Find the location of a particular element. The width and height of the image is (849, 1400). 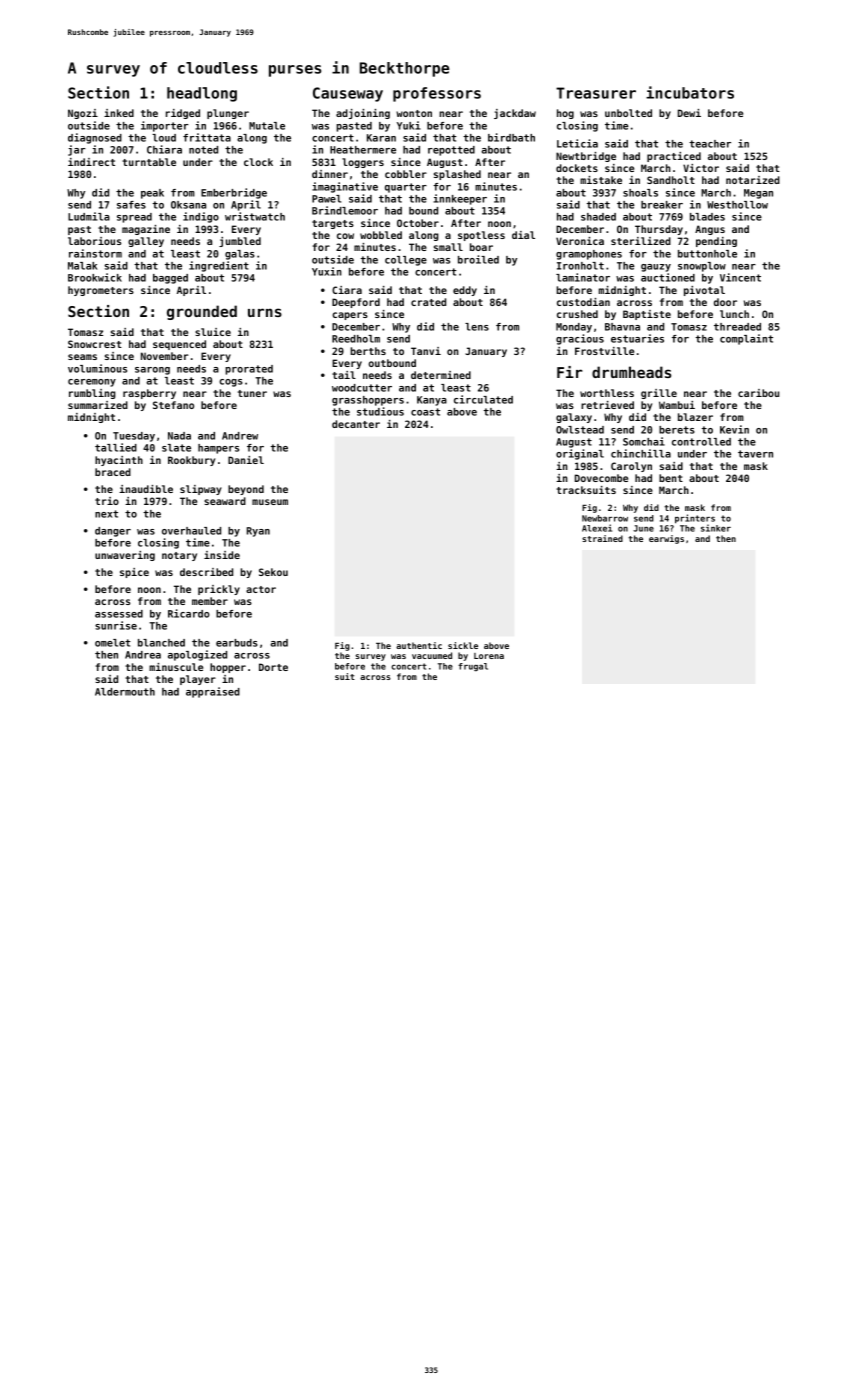

Tuesday is located at coordinates (134, 437).
